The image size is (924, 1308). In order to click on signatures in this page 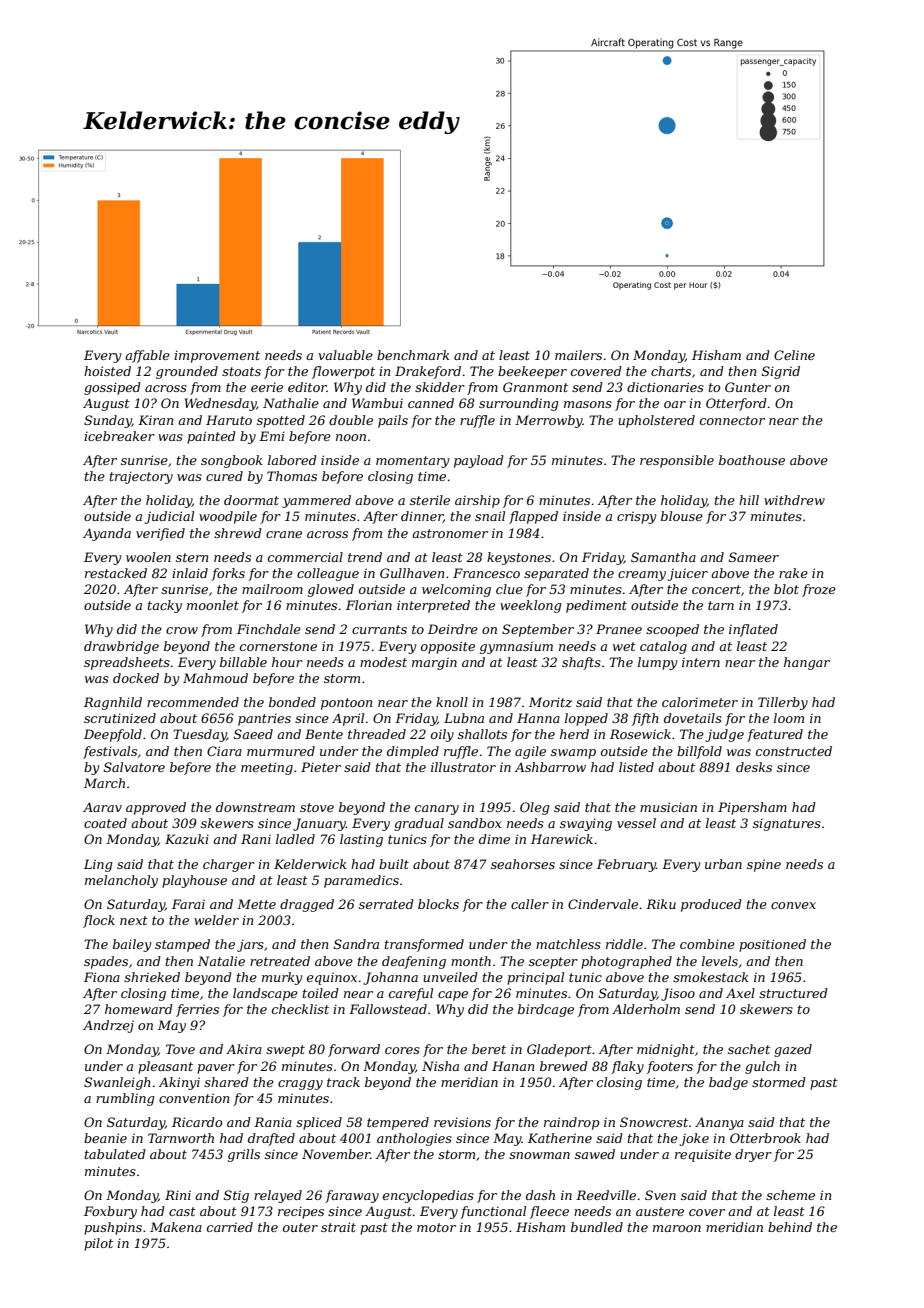, I will do `click(787, 824)`.
